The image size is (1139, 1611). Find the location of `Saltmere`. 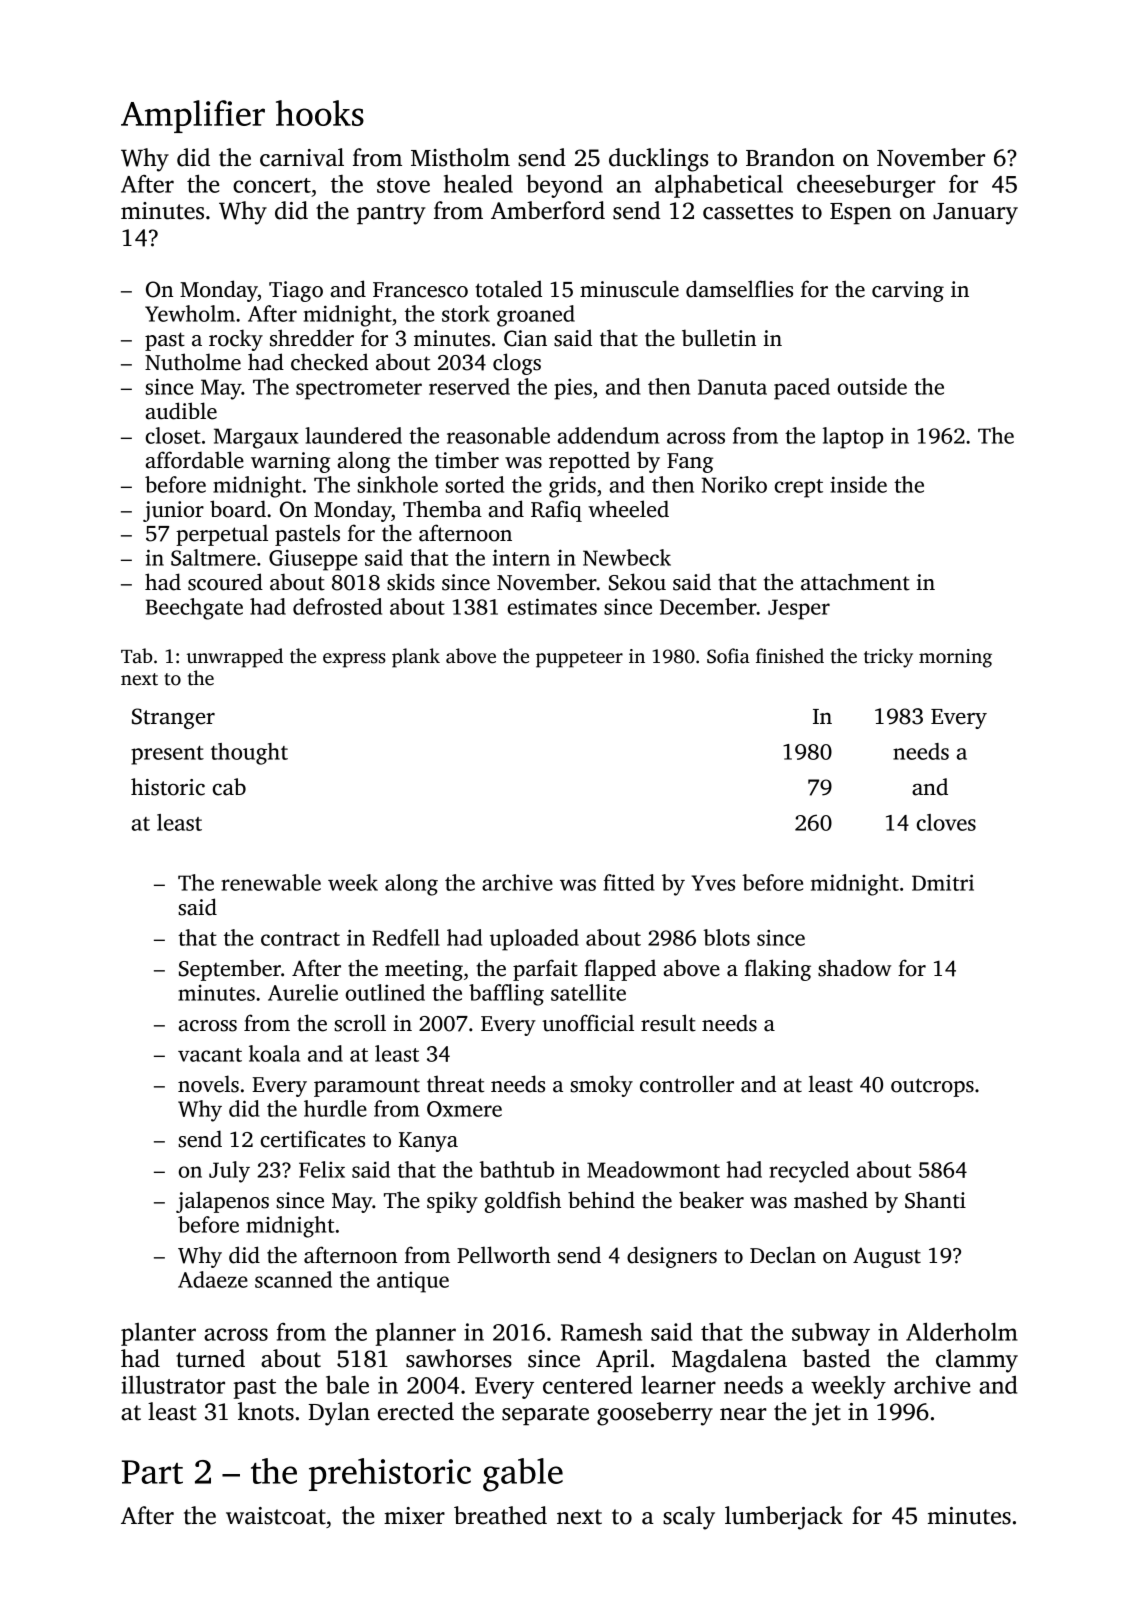

Saltmere is located at coordinates (213, 557).
